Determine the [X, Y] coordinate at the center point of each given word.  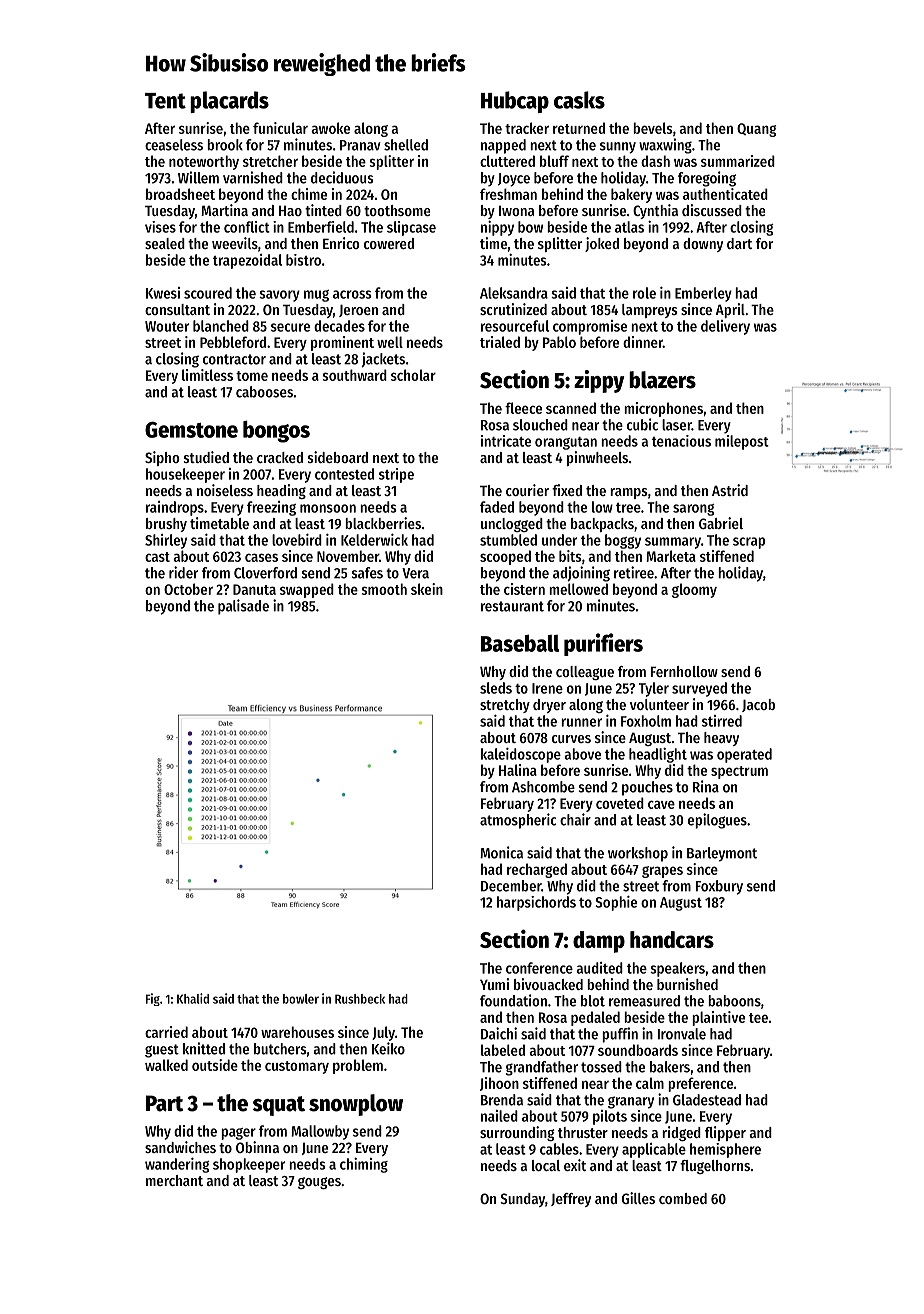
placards [229, 102]
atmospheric [518, 821]
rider [183, 572]
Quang [756, 130]
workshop [638, 854]
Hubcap [515, 102]
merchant [174, 1180]
